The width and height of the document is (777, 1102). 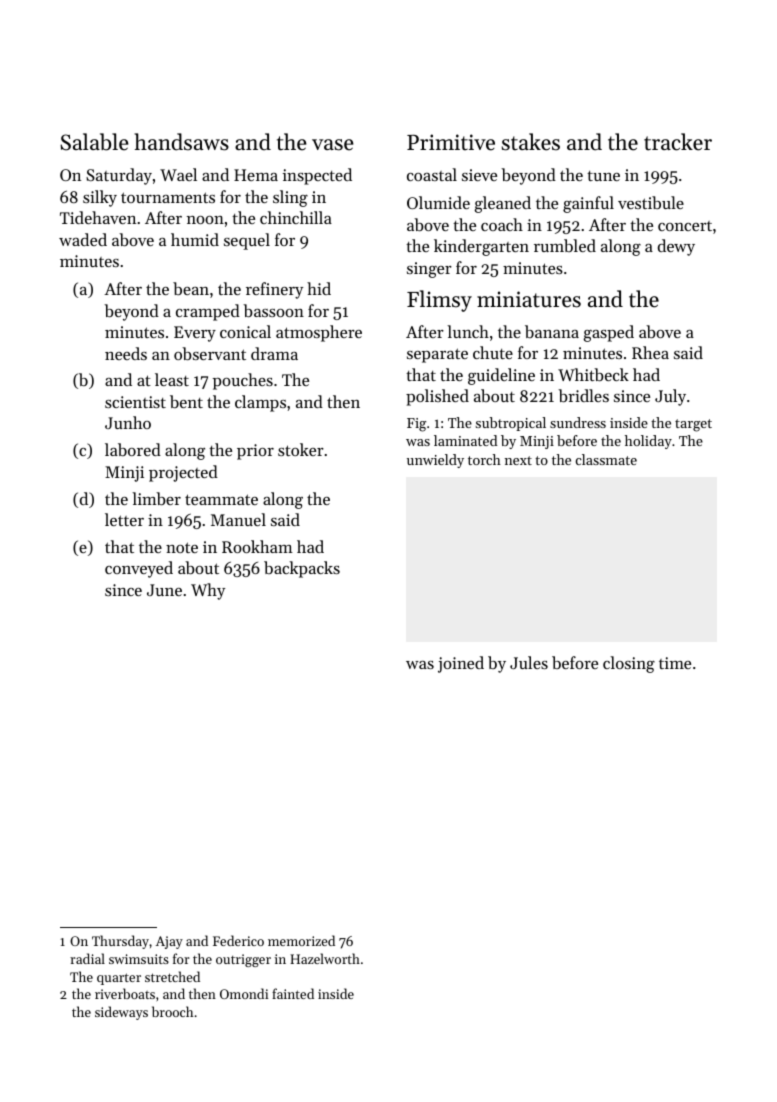 What do you see at coordinates (678, 142) in the document?
I see `tracker` at bounding box center [678, 142].
